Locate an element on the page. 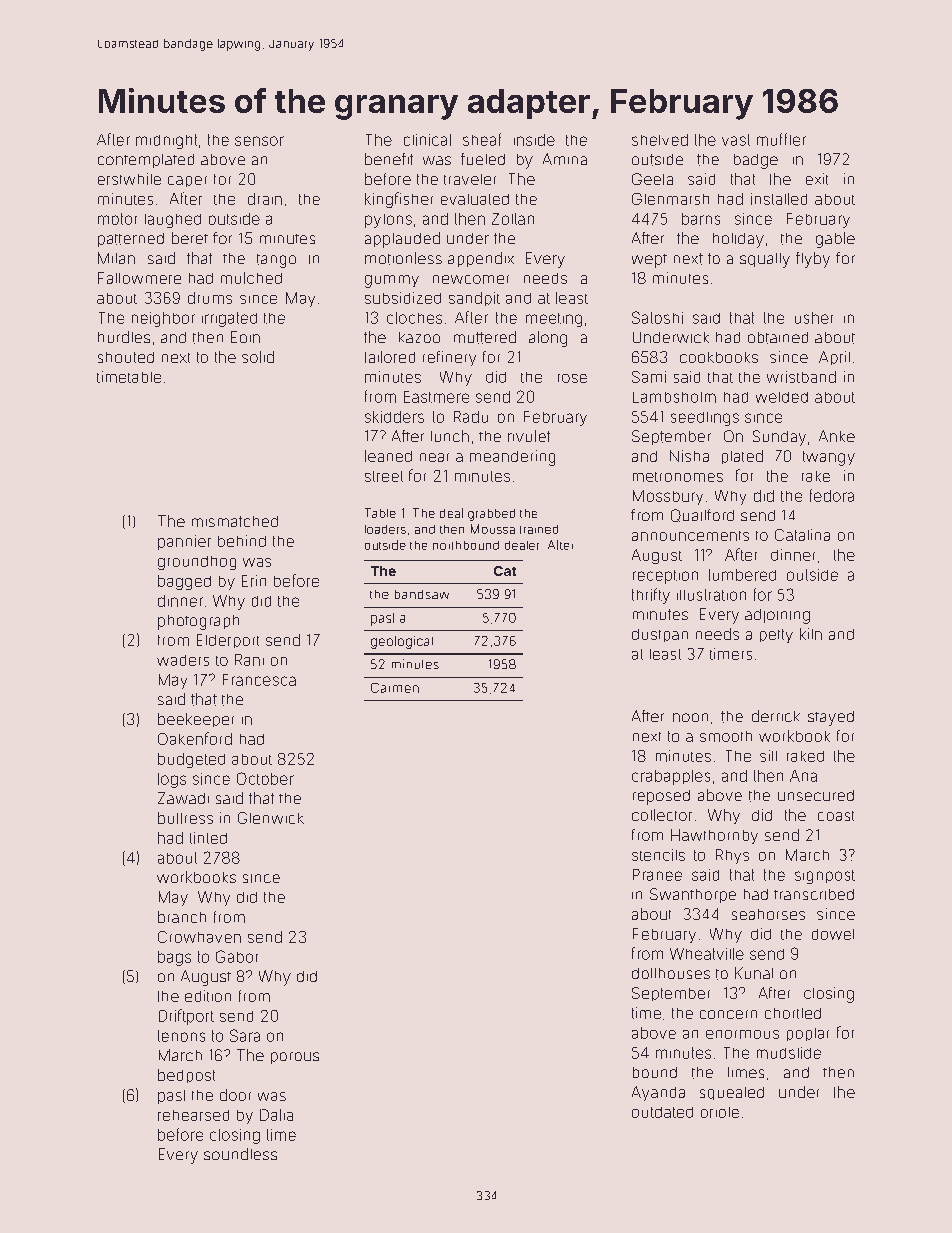  applauded is located at coordinates (402, 240).
